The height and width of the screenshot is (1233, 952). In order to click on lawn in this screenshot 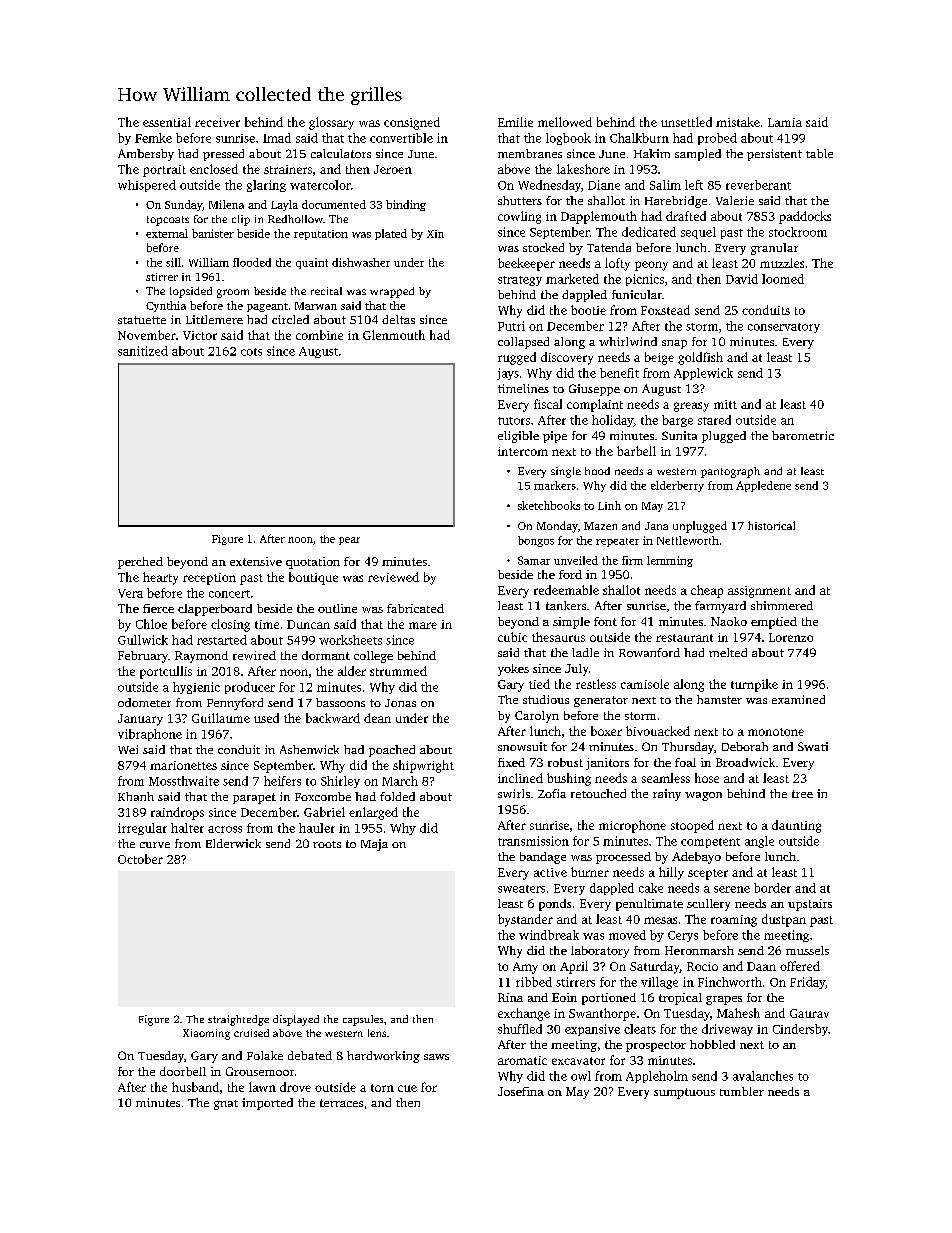, I will do `click(262, 1087)`.
